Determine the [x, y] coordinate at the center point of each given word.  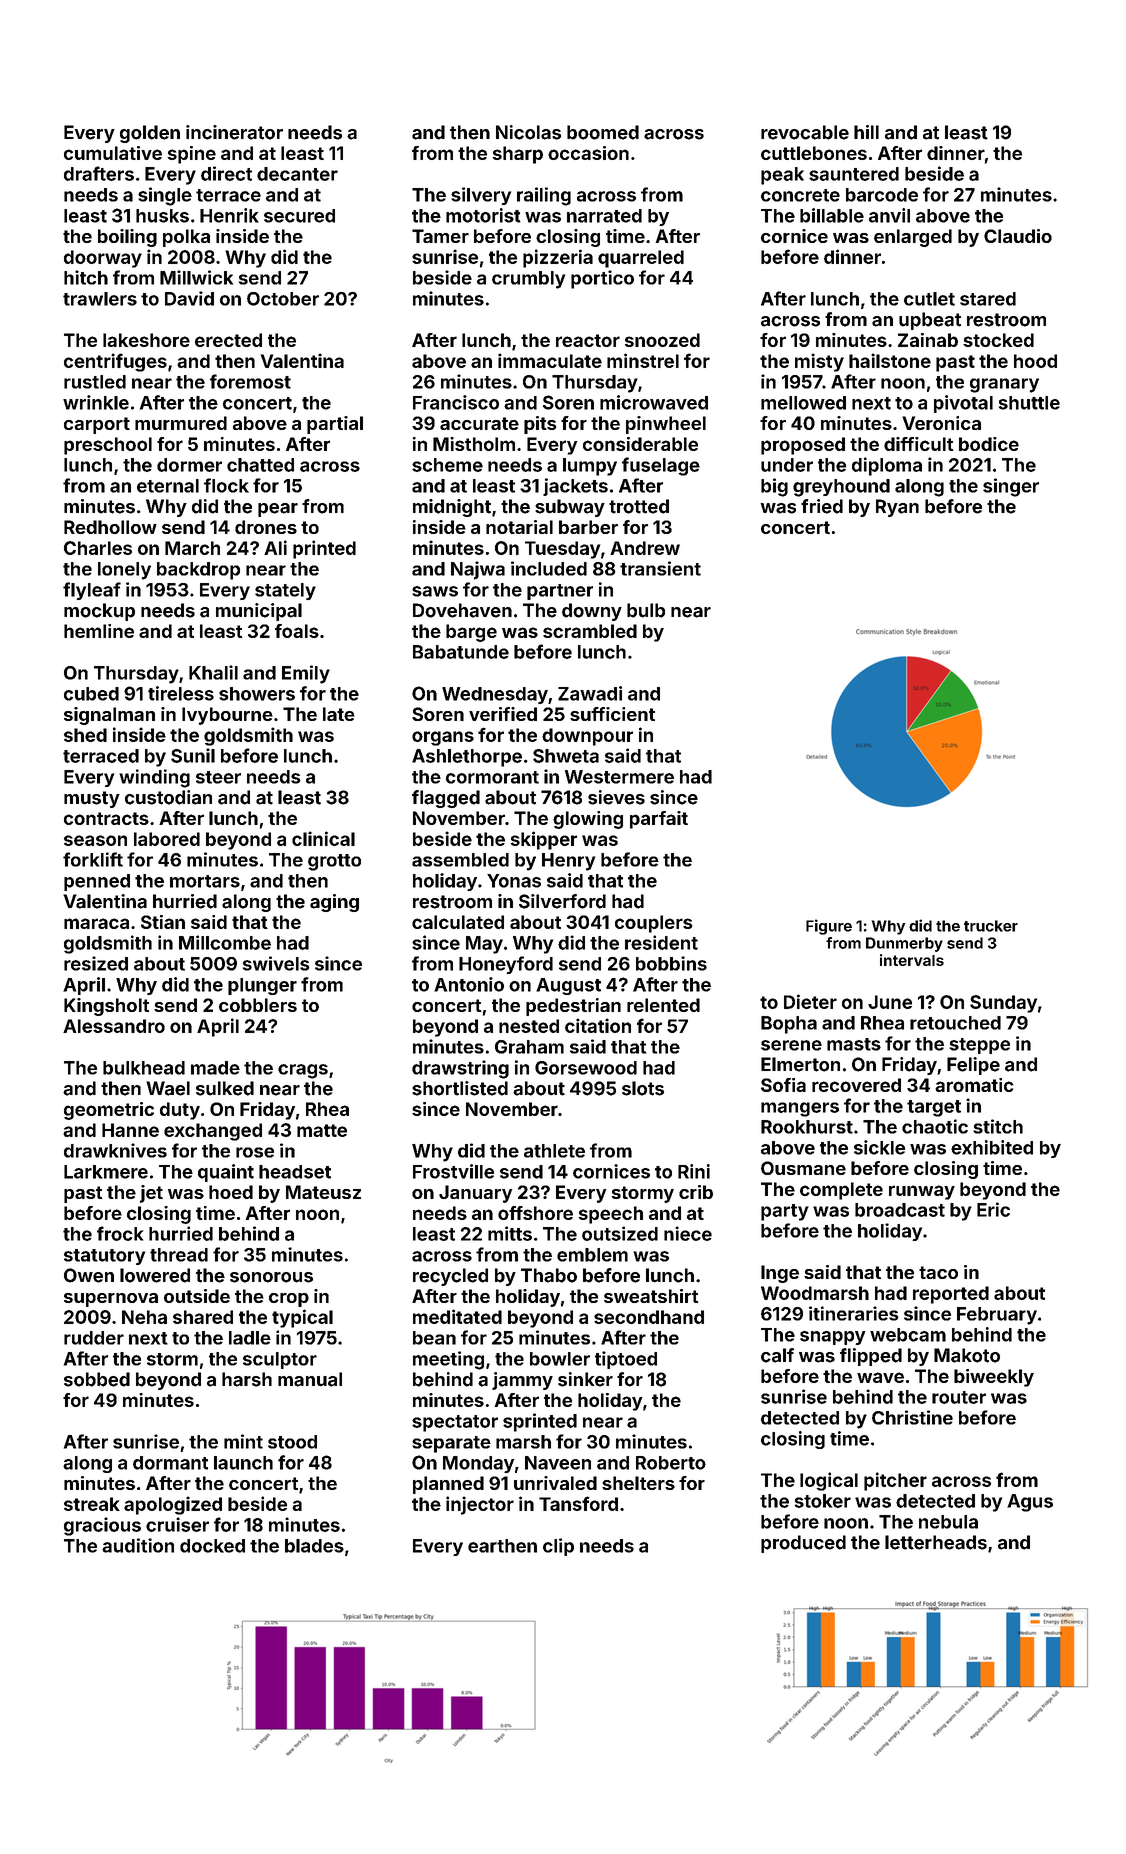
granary [1004, 385]
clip [558, 1547]
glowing [588, 820]
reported [951, 1295]
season [95, 840]
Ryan [897, 508]
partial [335, 425]
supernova [111, 1300]
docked [212, 1546]
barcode [882, 195]
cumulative [113, 153]
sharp [517, 155]
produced [803, 1544]
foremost [250, 381]
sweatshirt [651, 1296]
